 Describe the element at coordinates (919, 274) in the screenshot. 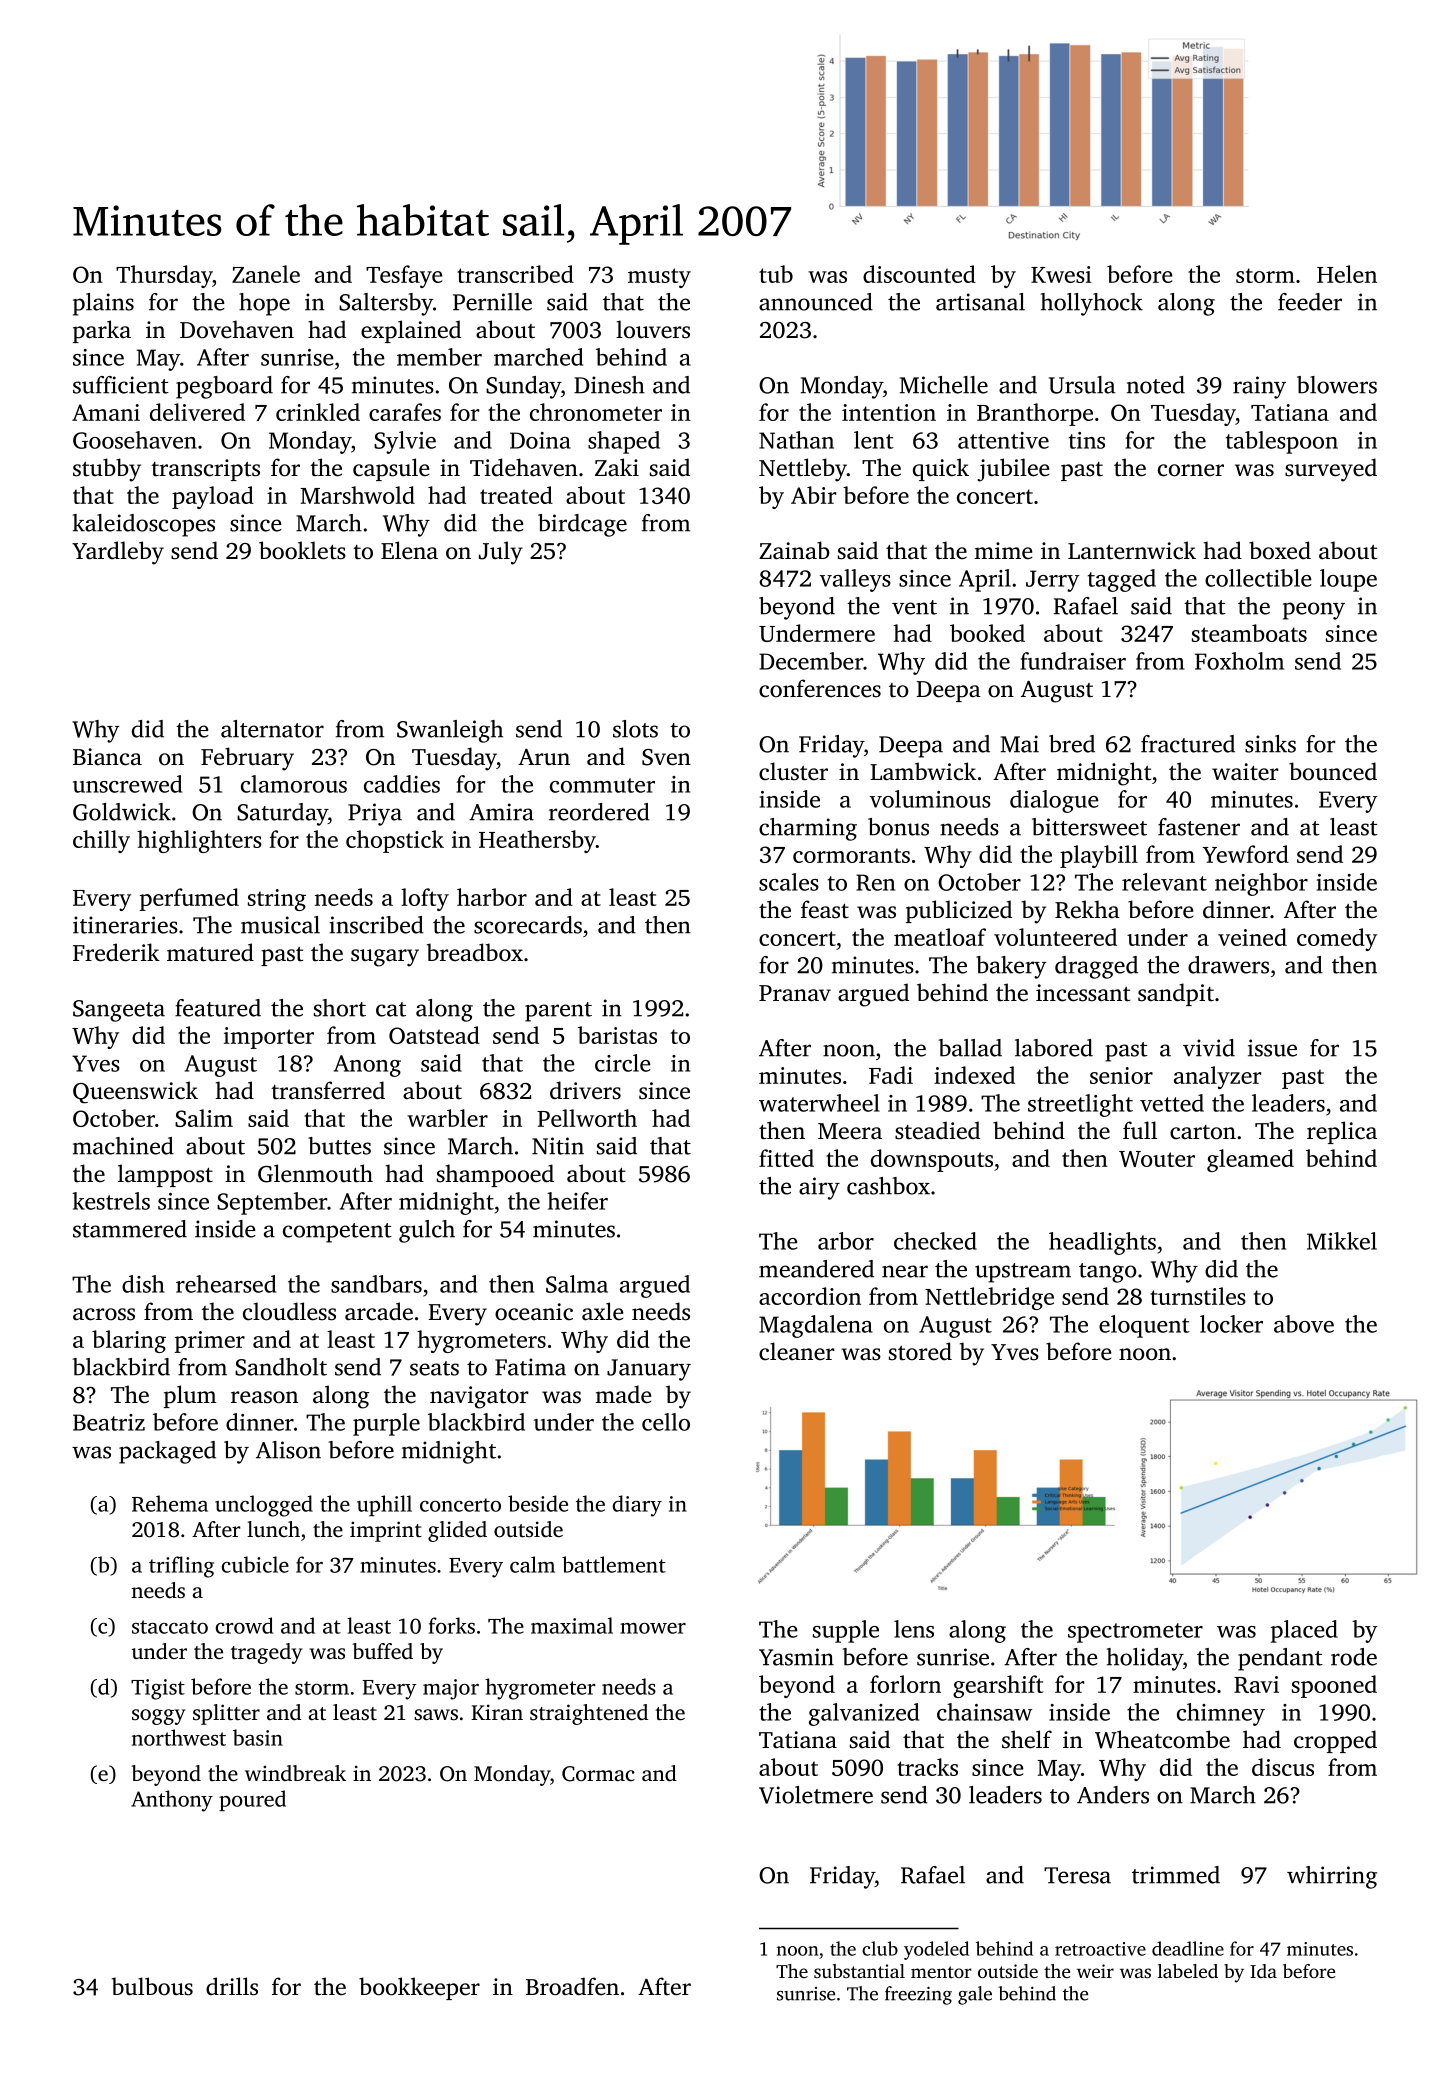

I see `discounted` at that location.
